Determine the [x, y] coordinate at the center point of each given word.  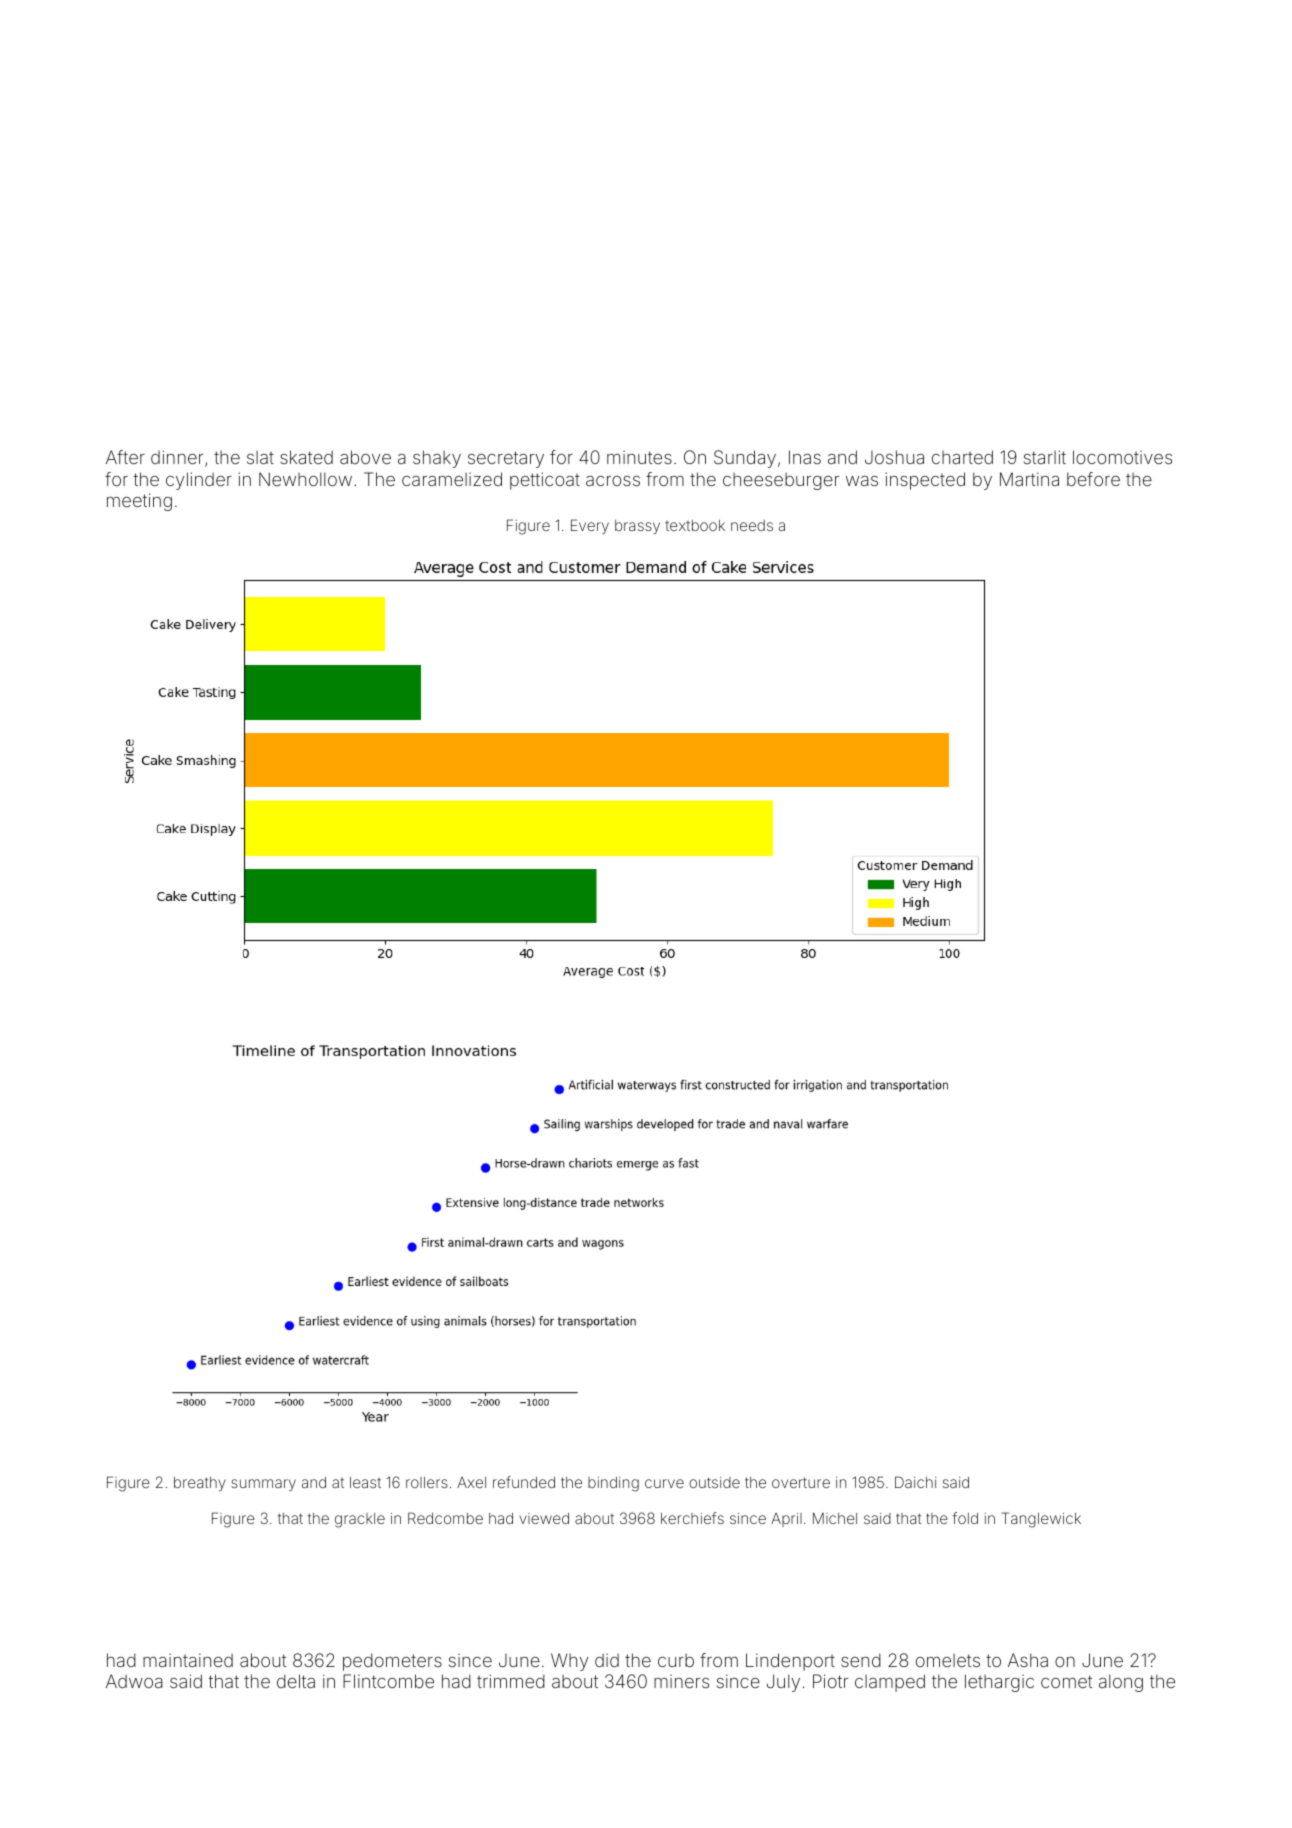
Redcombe [445, 1518]
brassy [637, 527]
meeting [139, 502]
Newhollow [305, 479]
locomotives [1122, 457]
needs [752, 525]
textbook [695, 525]
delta [296, 1681]
